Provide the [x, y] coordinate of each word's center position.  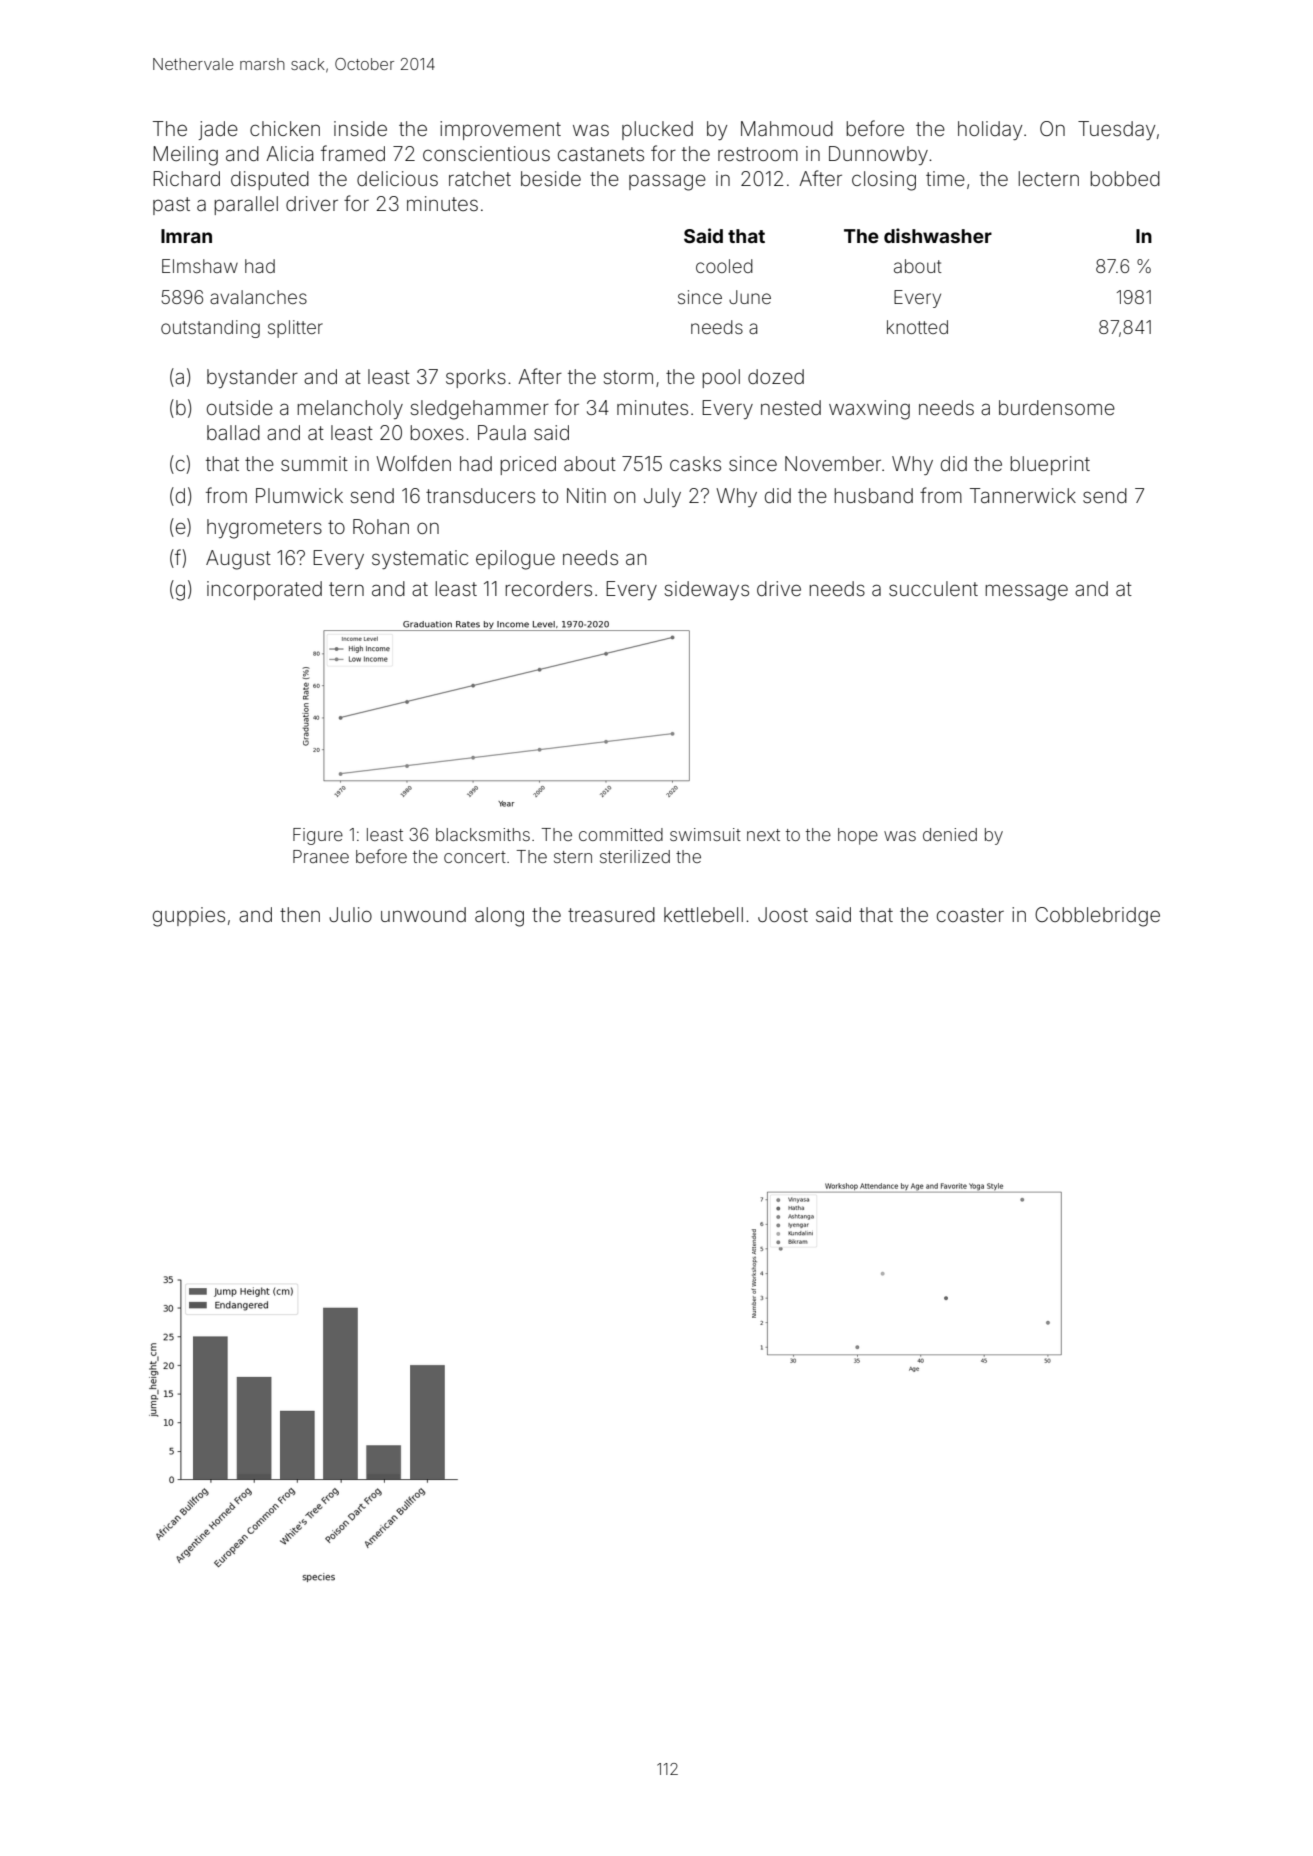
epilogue [515, 560]
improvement [500, 130]
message [1027, 592]
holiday [990, 130]
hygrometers [264, 529]
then [300, 914]
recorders [549, 588]
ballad [233, 432]
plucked [657, 130]
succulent [933, 588]
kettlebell [703, 914]
